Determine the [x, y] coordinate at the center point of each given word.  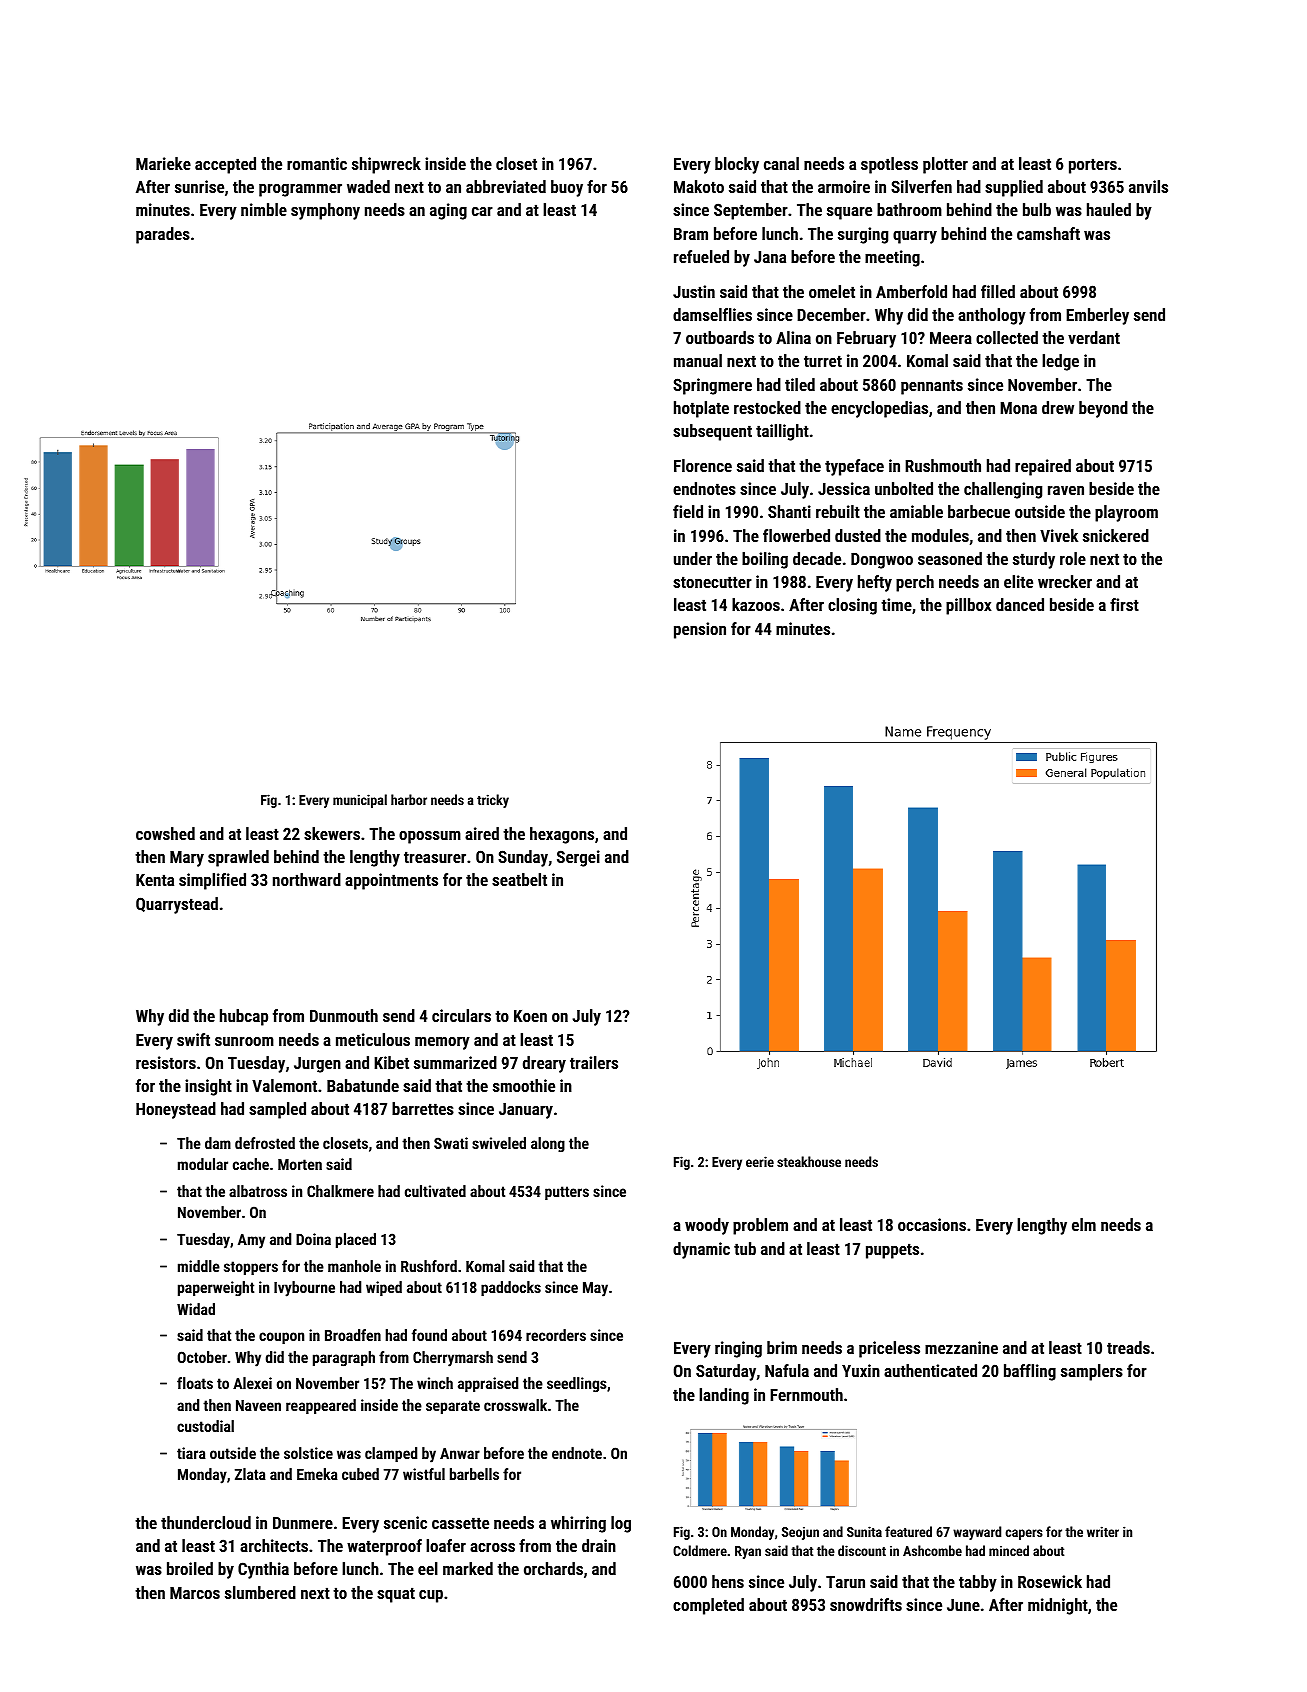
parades [163, 235]
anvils [1148, 186]
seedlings [577, 1385]
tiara [191, 1453]
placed [356, 1240]
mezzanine [961, 1347]
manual [698, 360]
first [1124, 604]
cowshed [165, 833]
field [688, 511]
